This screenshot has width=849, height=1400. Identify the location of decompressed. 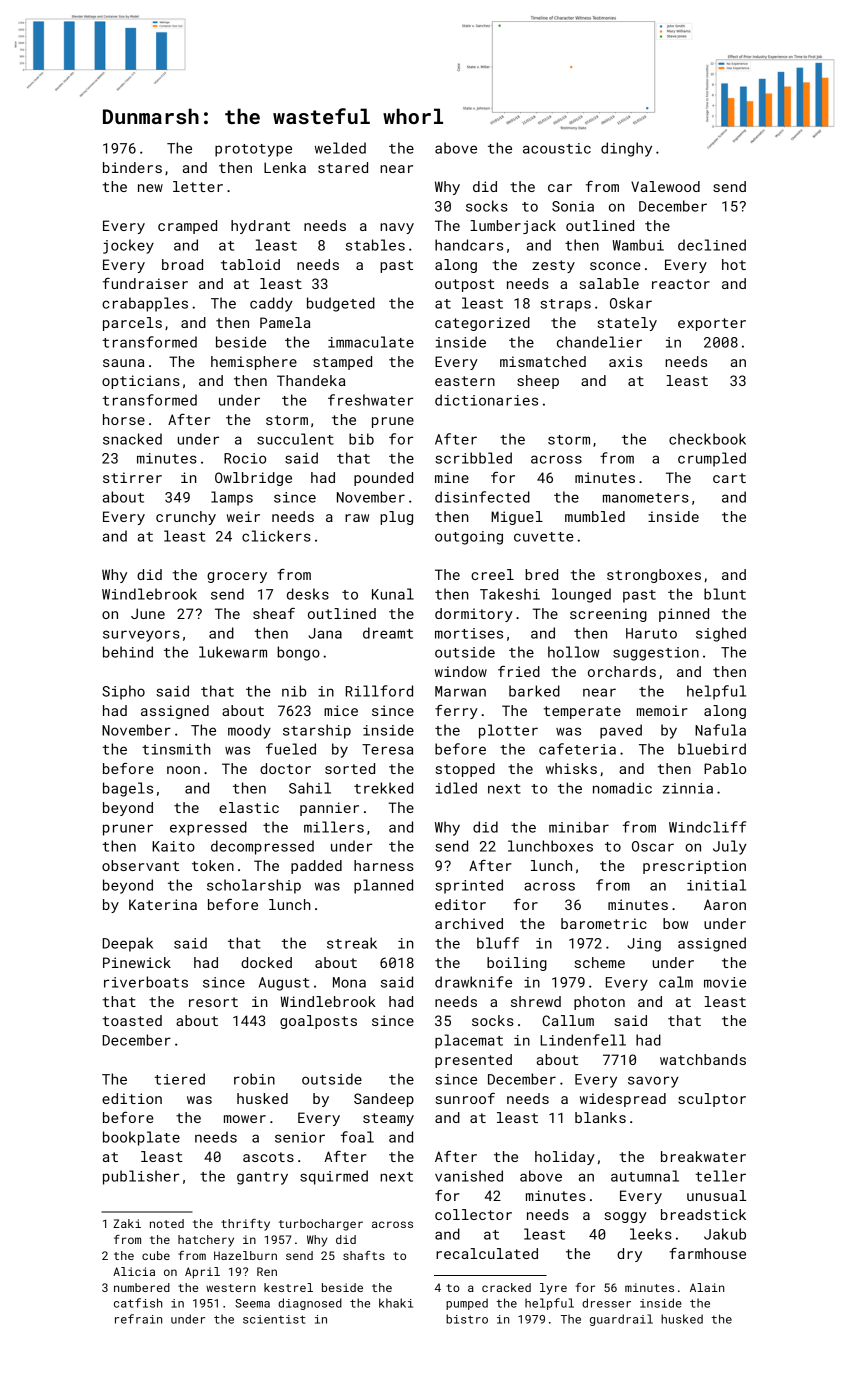
(262, 847).
